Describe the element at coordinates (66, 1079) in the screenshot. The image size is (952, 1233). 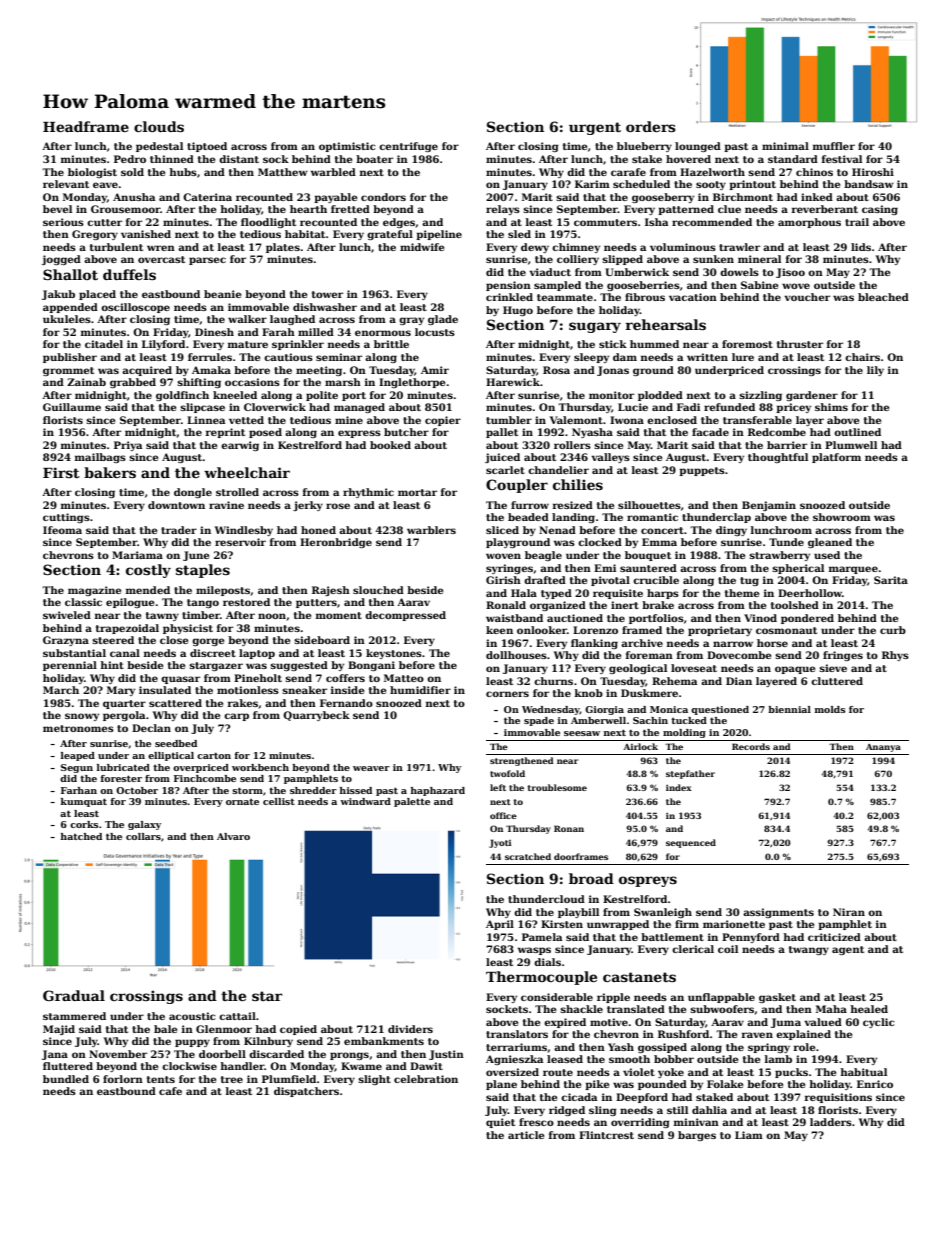
I see `bundled` at that location.
